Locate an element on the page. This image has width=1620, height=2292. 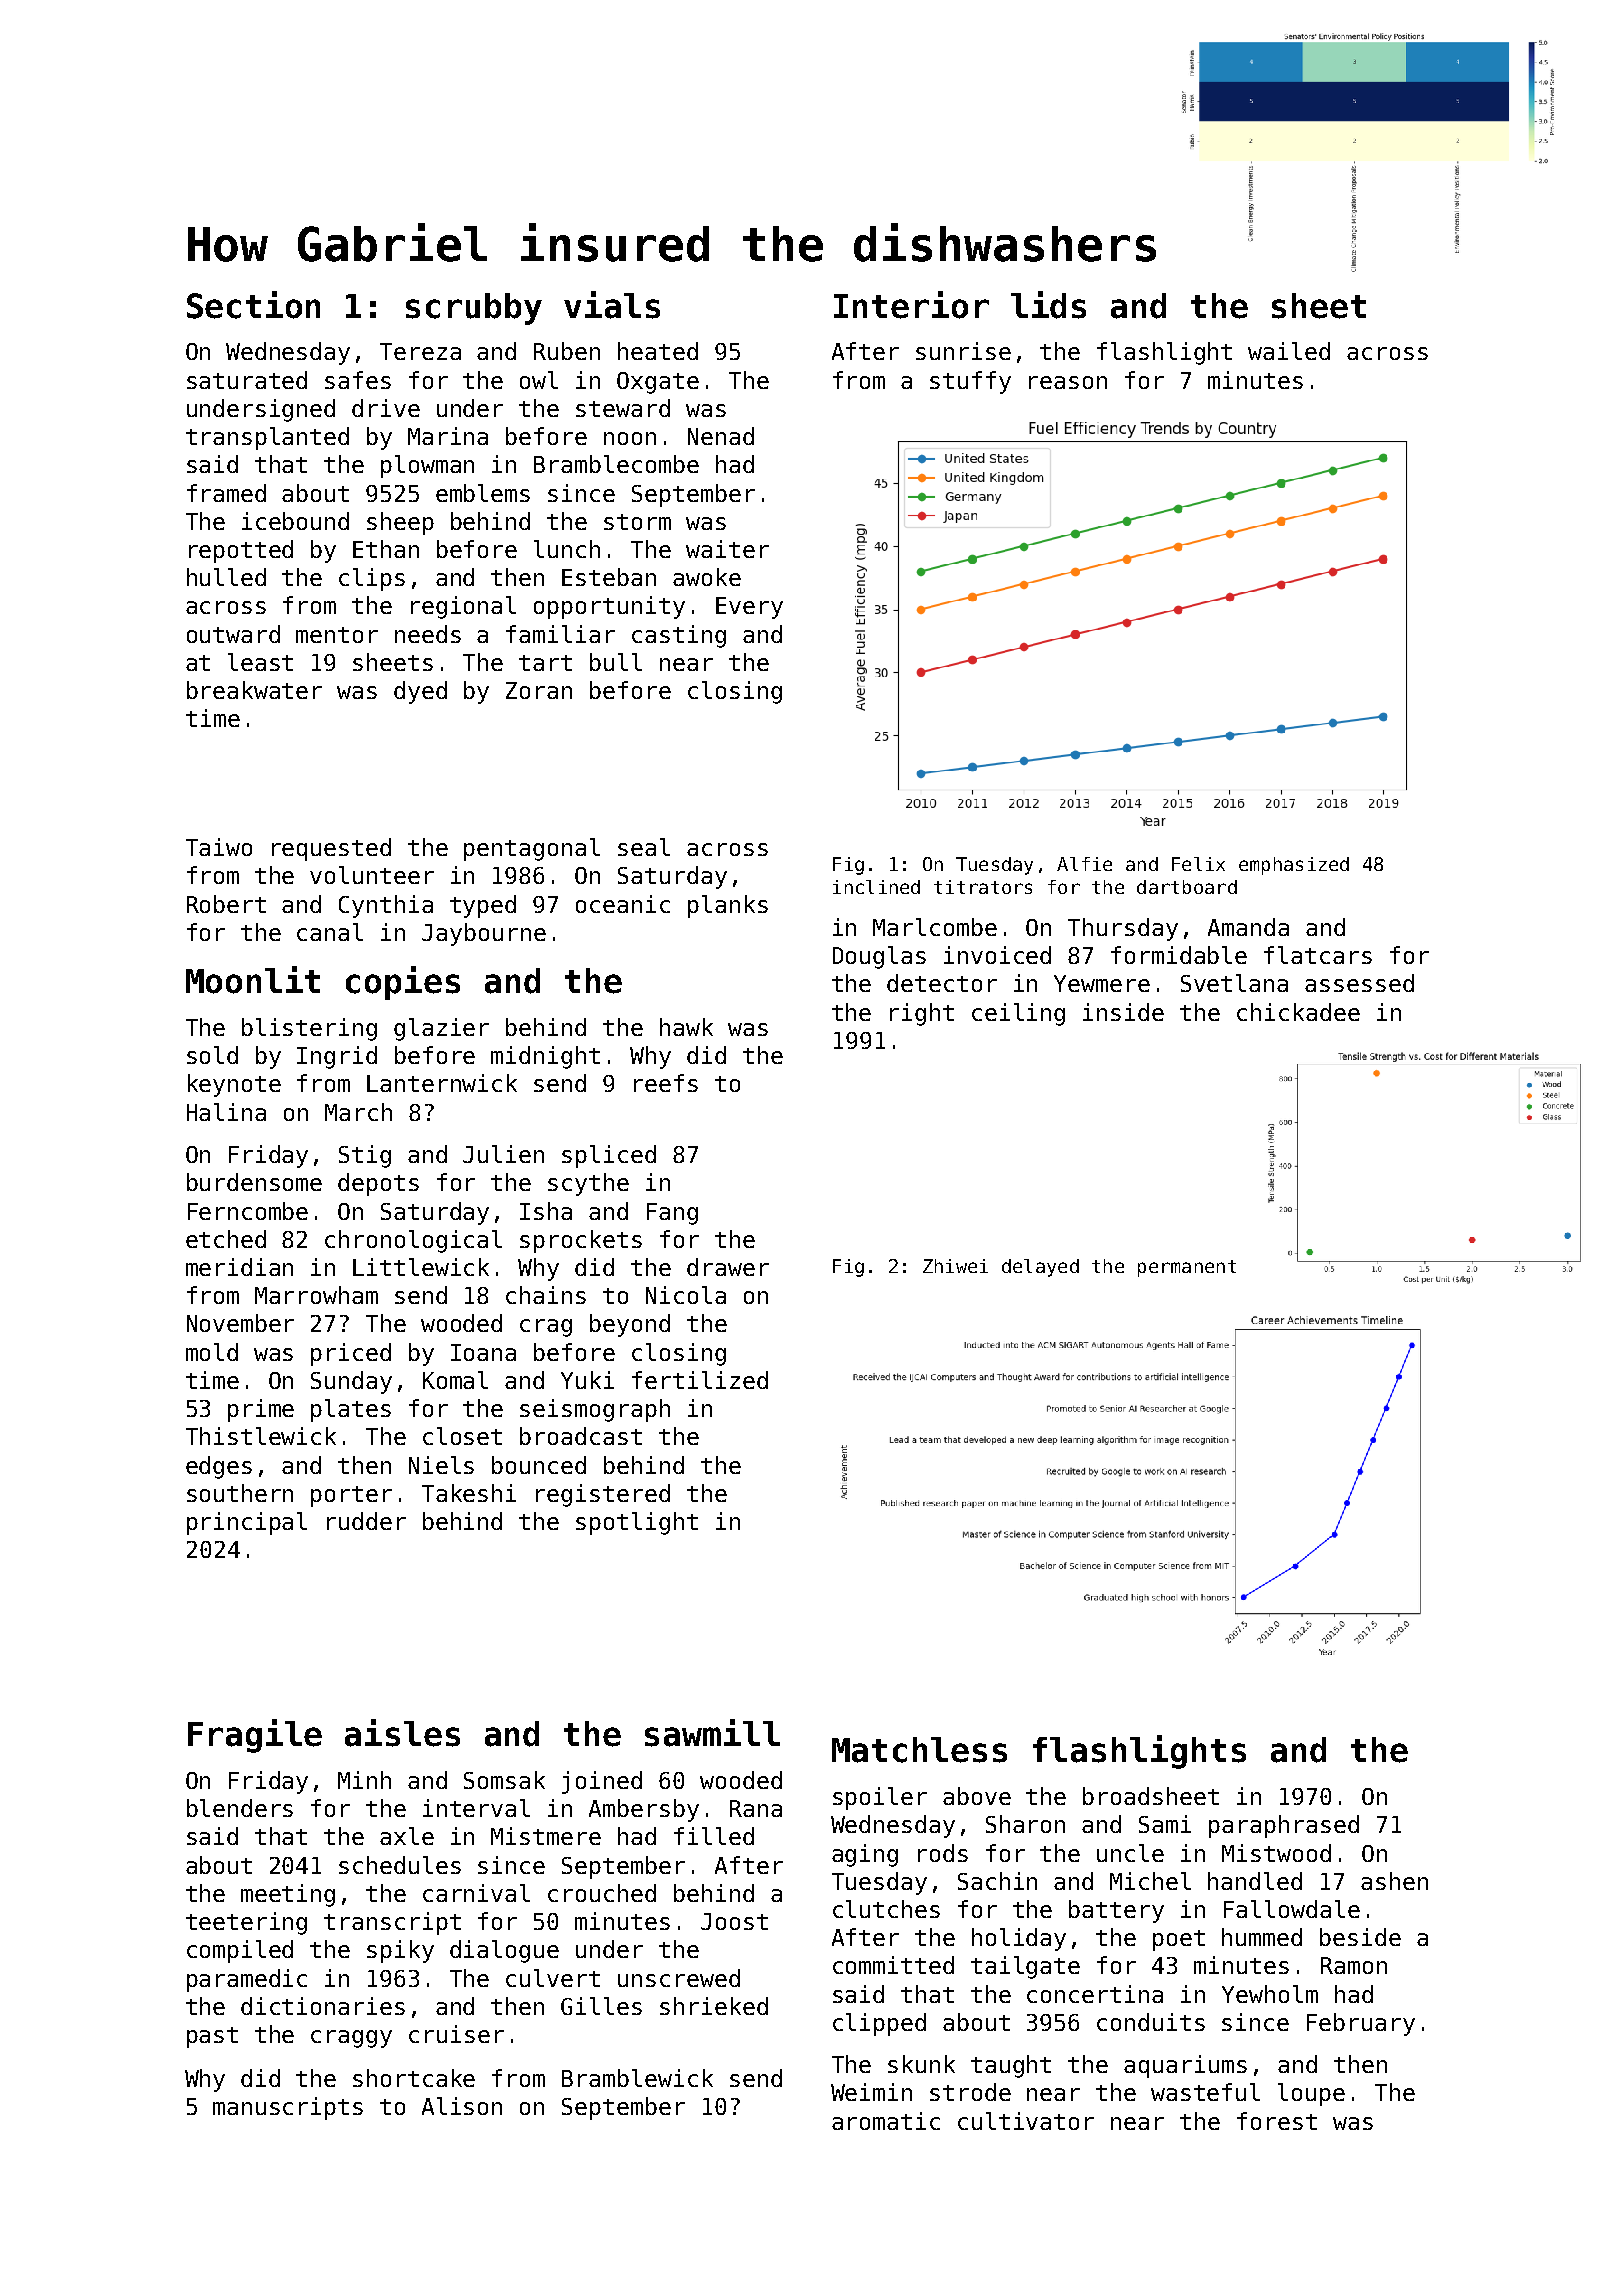
Section is located at coordinates (253, 305).
